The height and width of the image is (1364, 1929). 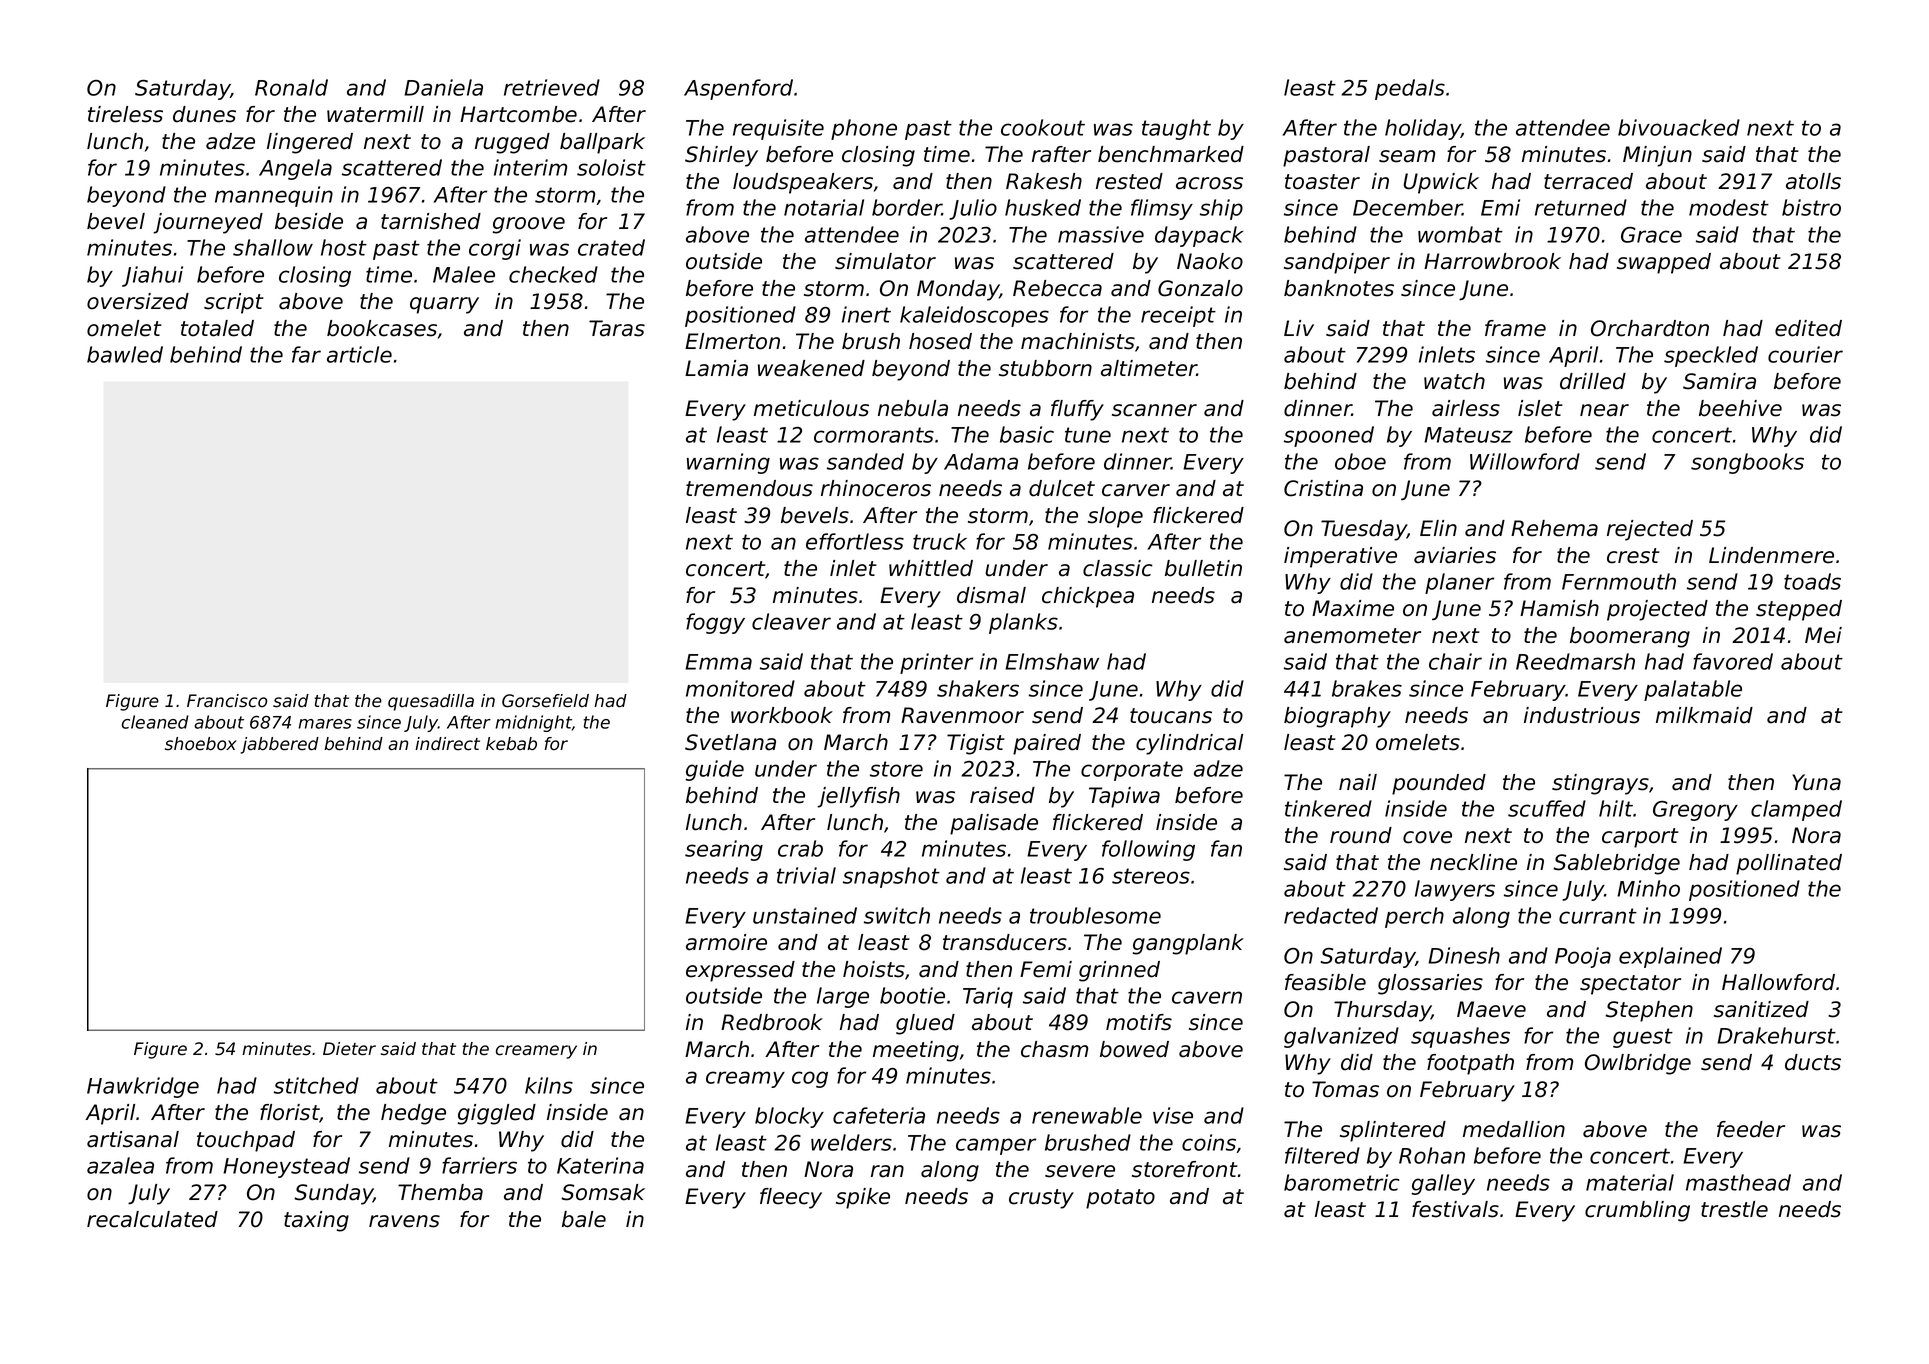 I want to click on jabbered, so click(x=280, y=745).
